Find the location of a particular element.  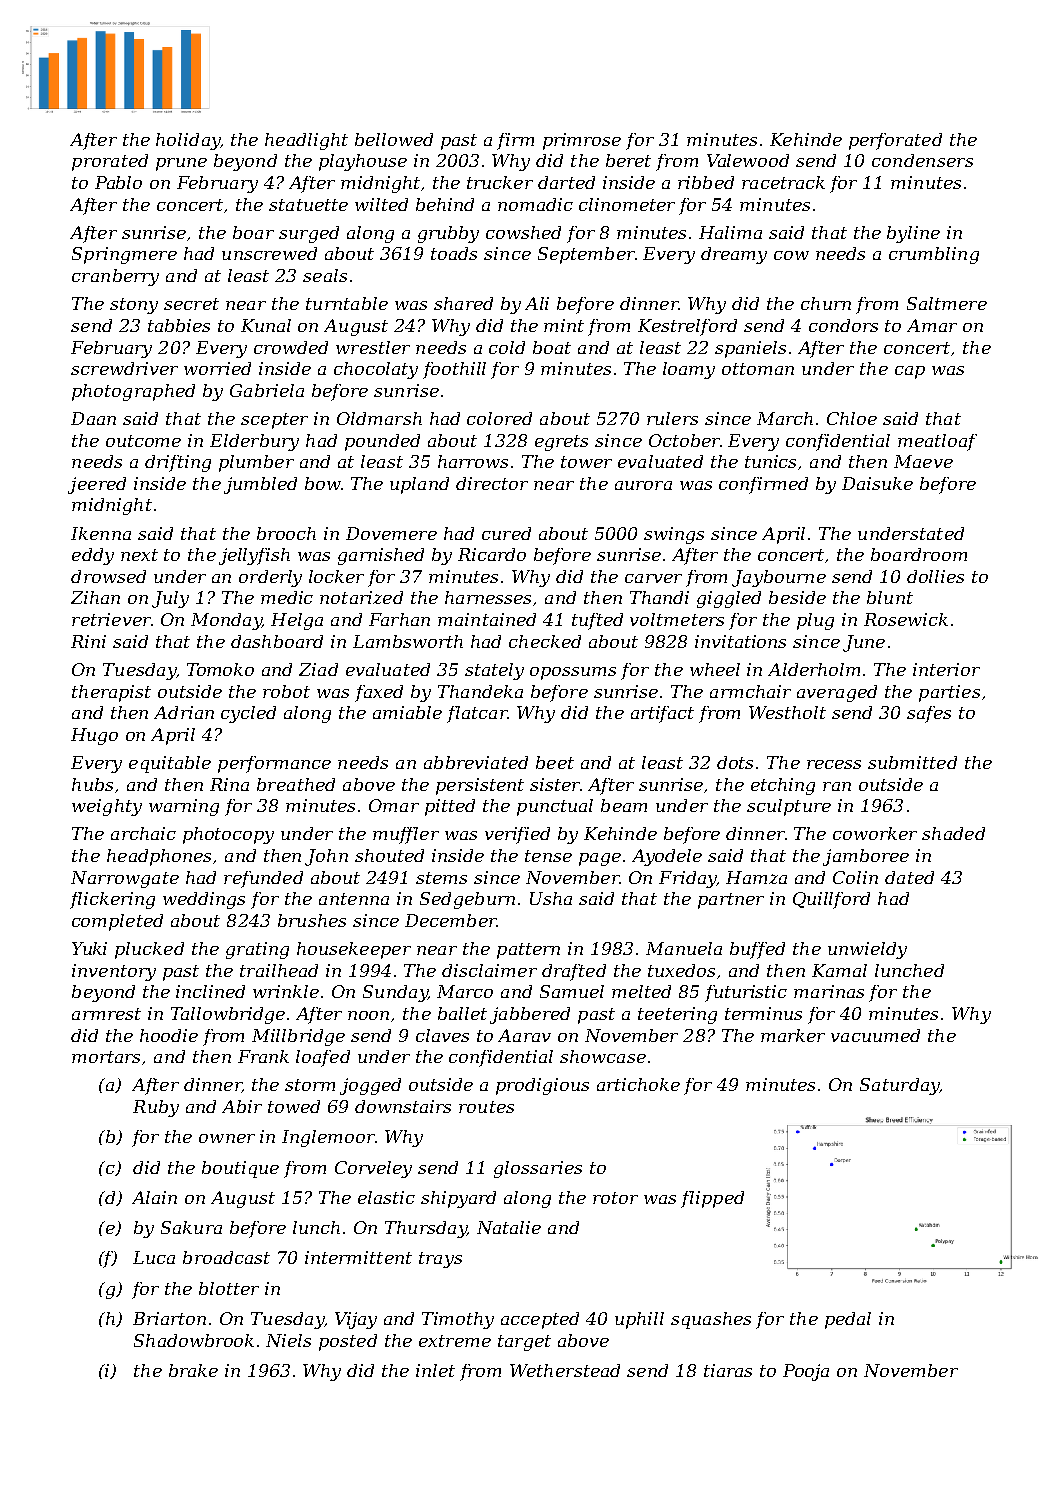

interior is located at coordinates (946, 669).
